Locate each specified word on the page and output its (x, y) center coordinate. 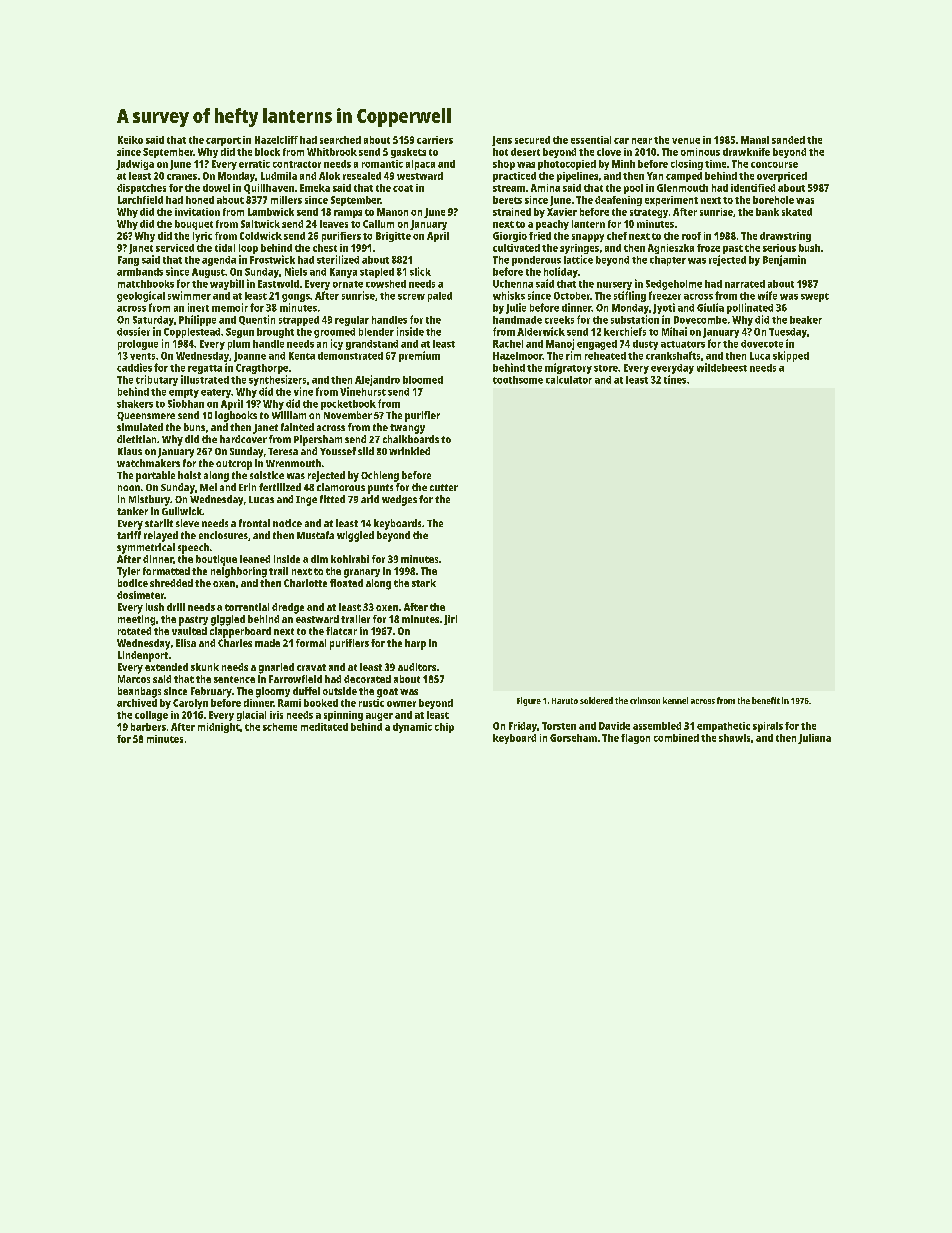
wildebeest (722, 367)
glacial (251, 716)
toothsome (518, 380)
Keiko (130, 140)
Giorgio (510, 237)
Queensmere (146, 416)
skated (797, 212)
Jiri (450, 620)
